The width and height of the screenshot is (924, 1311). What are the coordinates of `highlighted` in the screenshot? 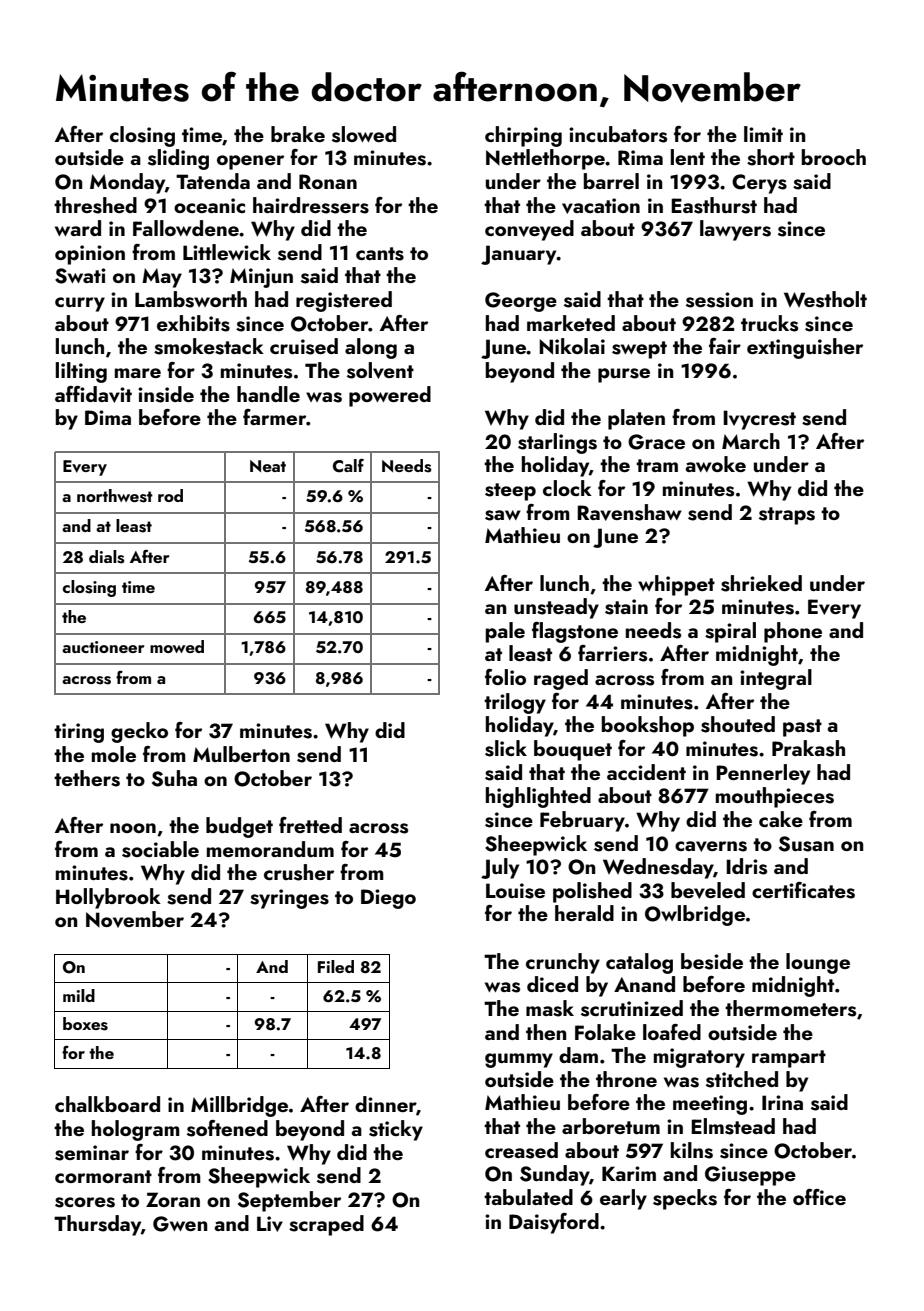 It's located at (538, 797).
